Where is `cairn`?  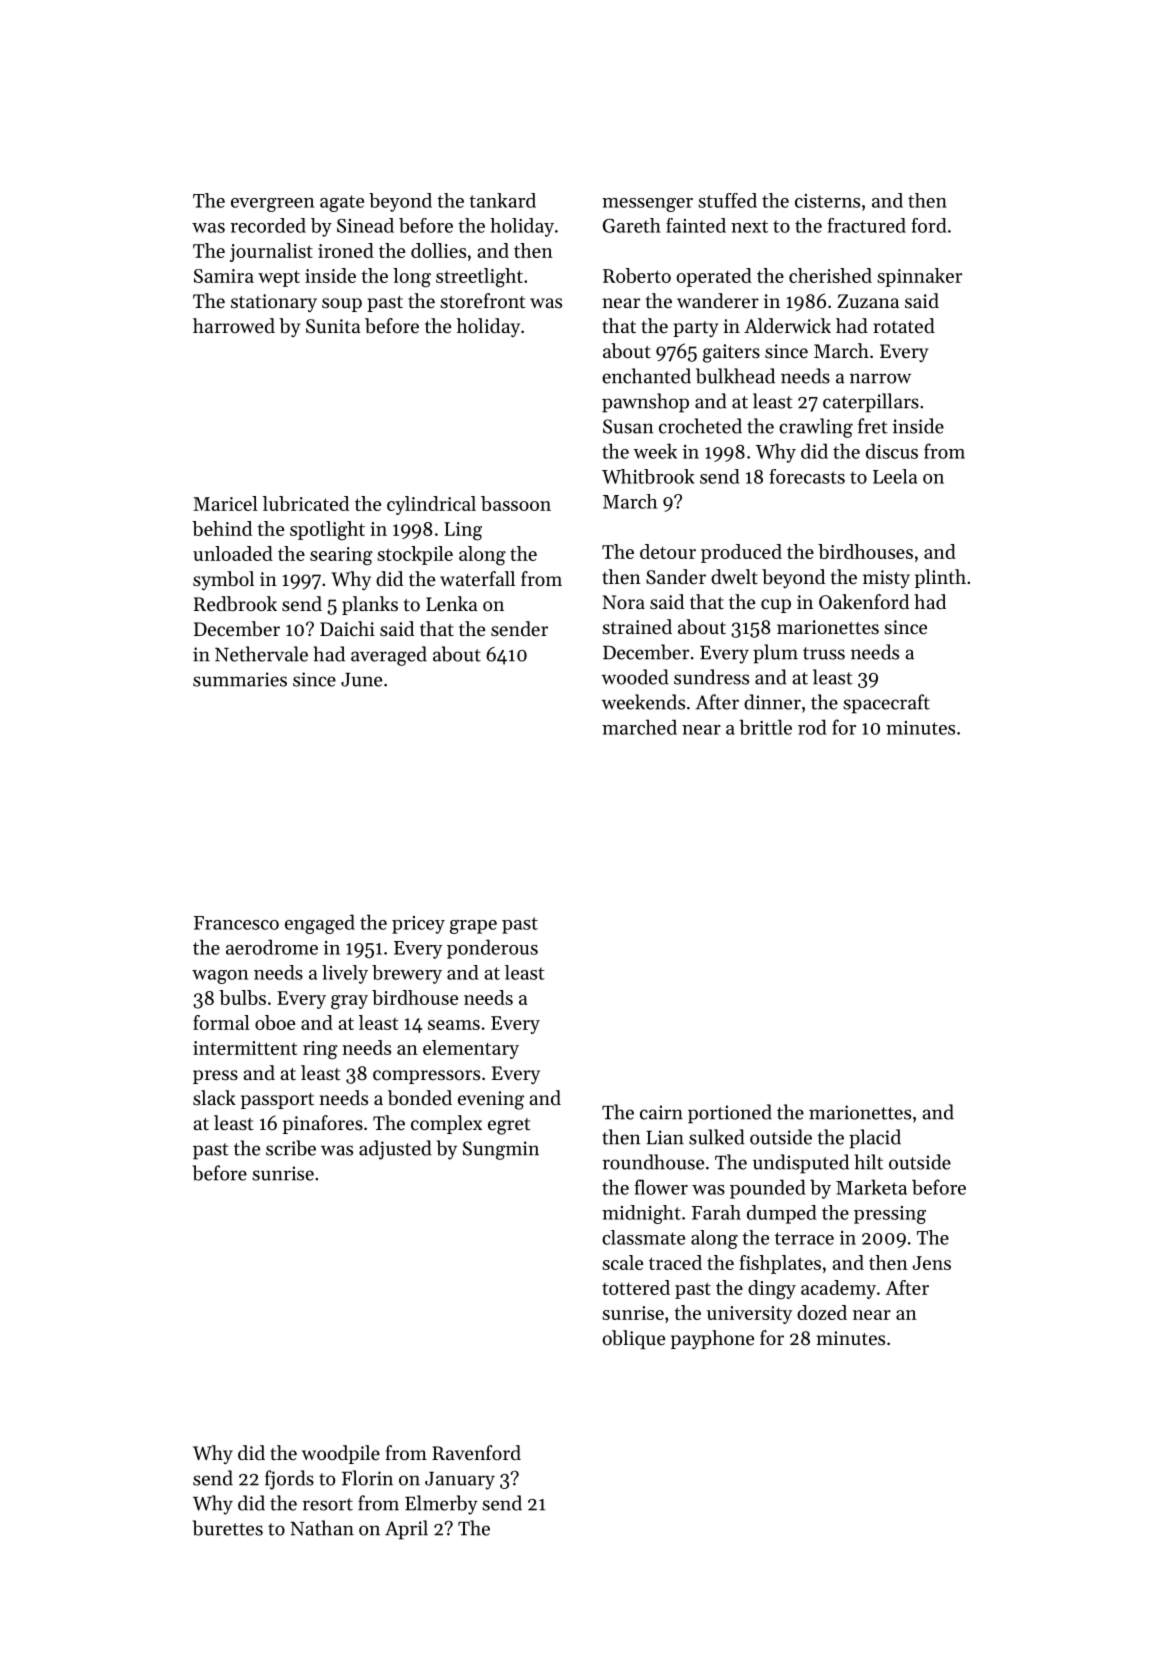 cairn is located at coordinates (661, 1112).
